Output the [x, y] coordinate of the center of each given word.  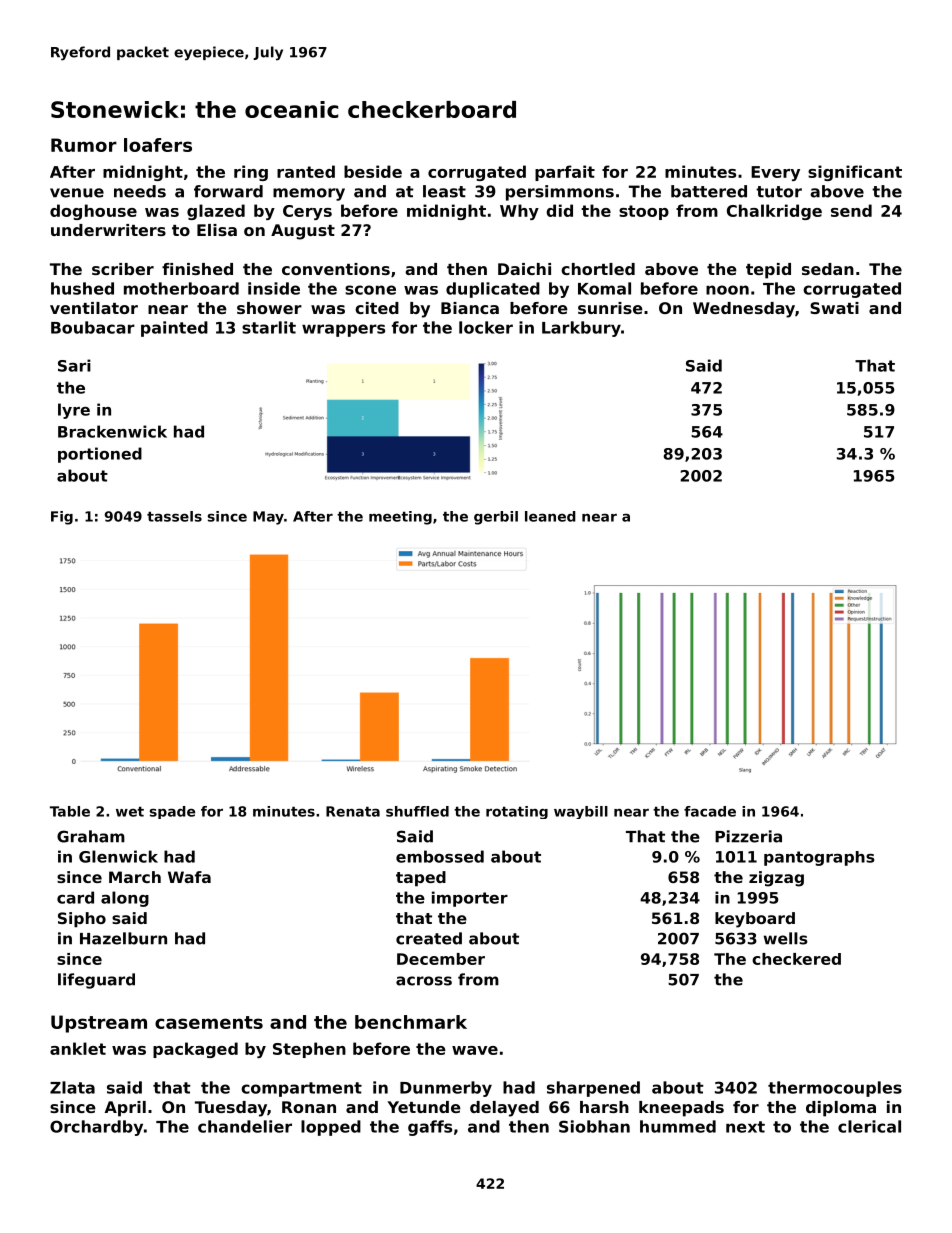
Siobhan [594, 1126]
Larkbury [581, 329]
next [745, 1127]
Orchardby [96, 1128]
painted [174, 329]
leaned [550, 516]
